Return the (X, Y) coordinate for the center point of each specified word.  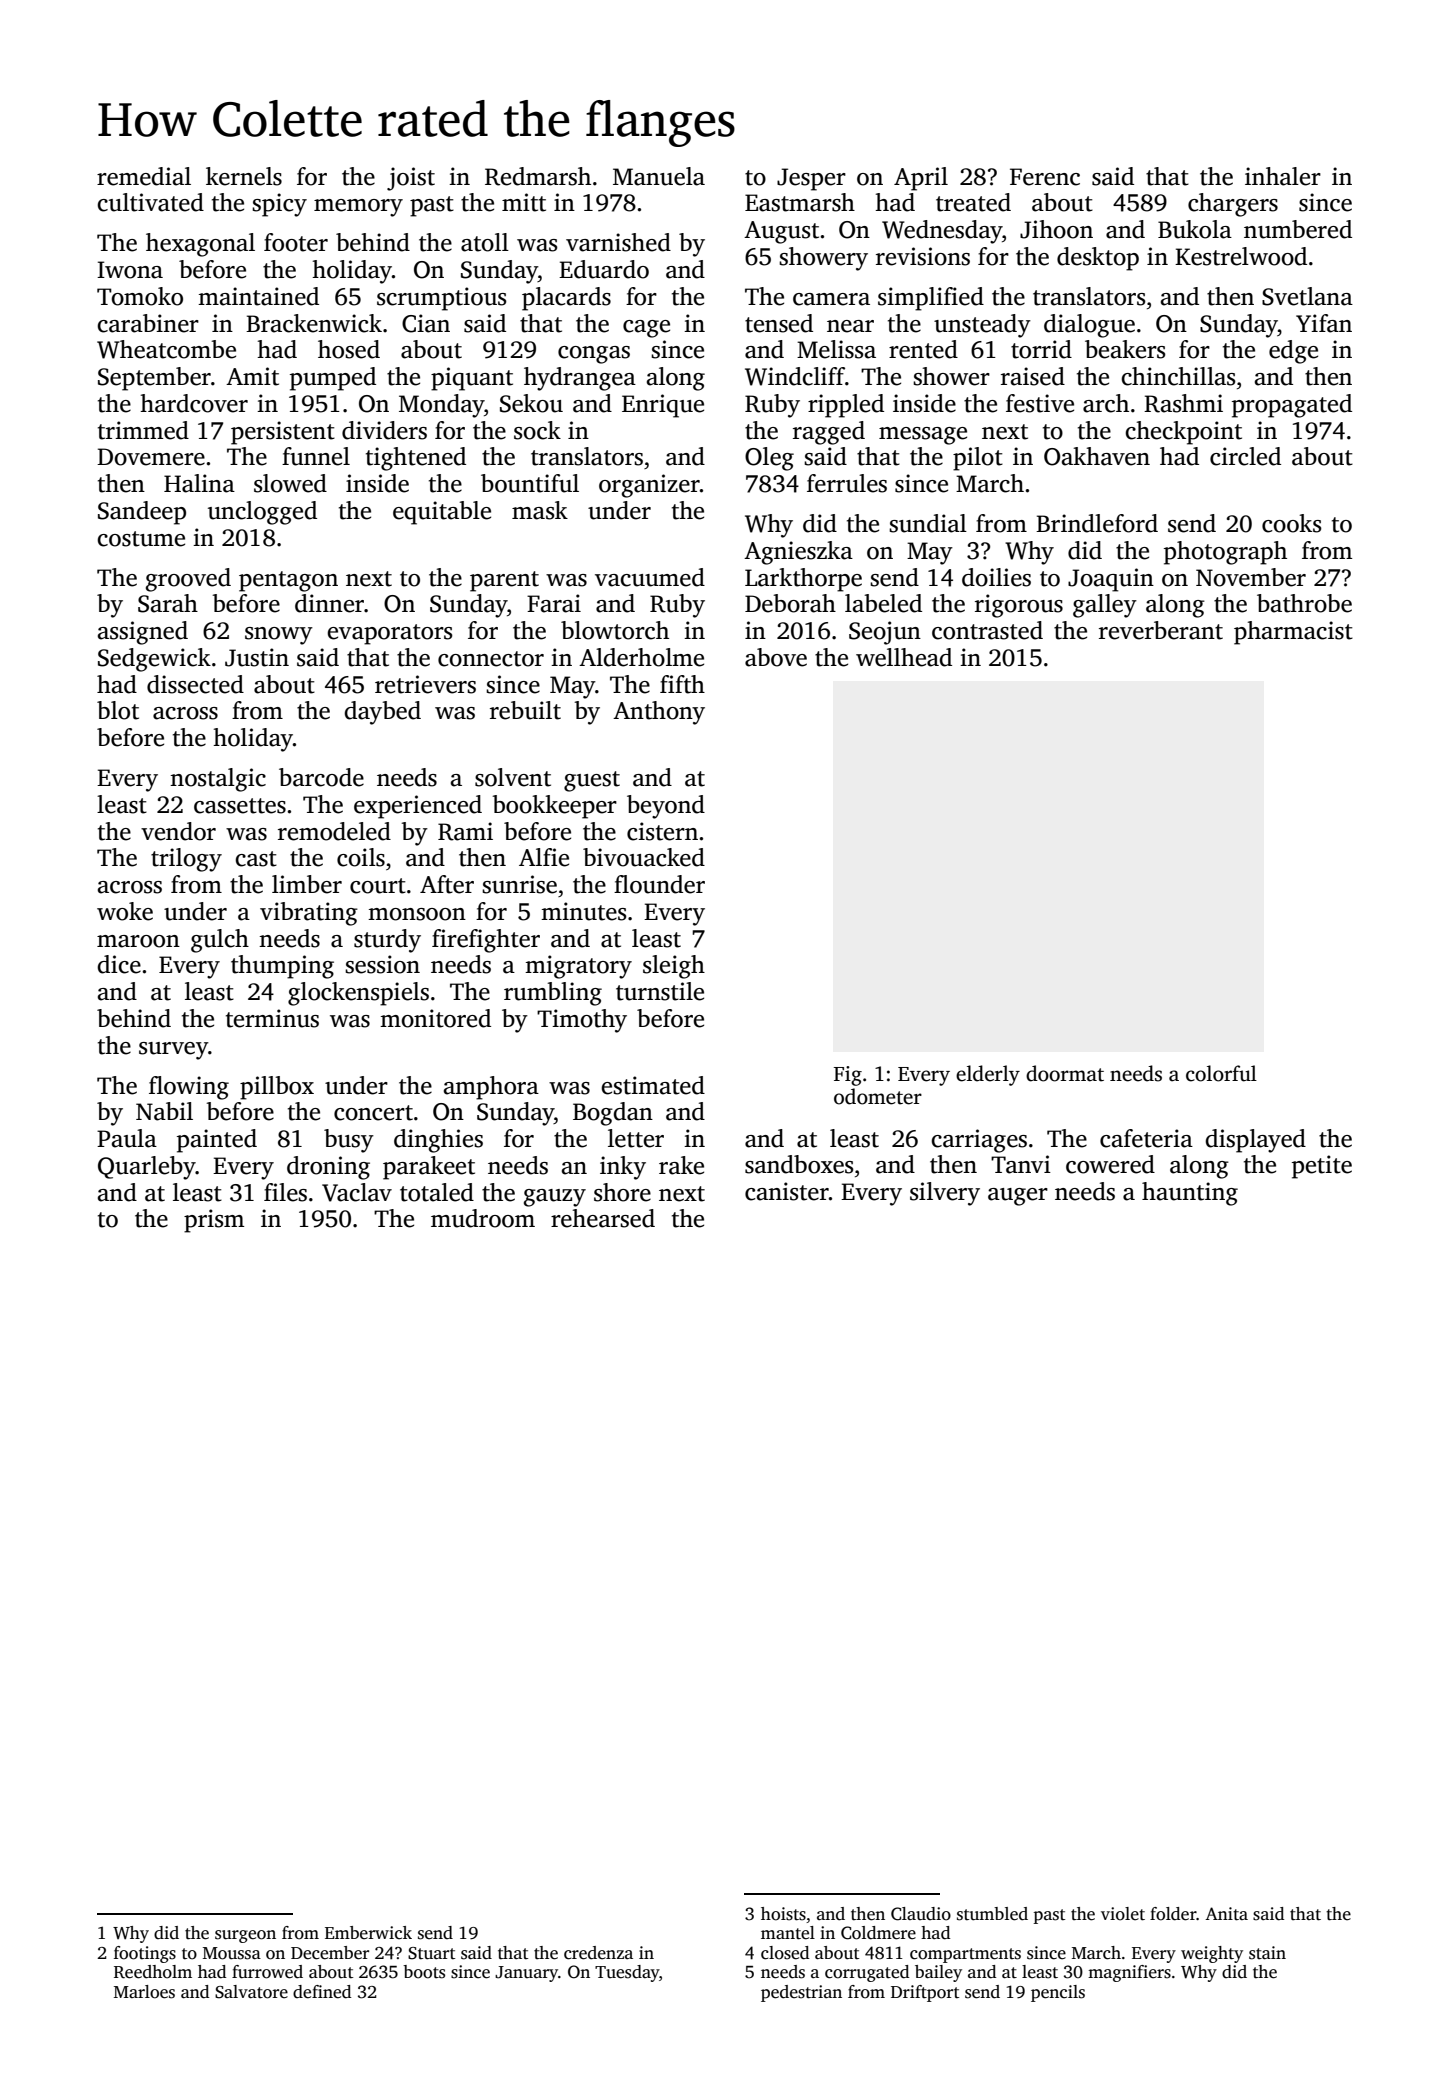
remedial (144, 176)
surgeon (245, 1936)
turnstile (660, 991)
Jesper (811, 179)
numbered (1298, 229)
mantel (788, 1933)
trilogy (186, 860)
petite (1322, 1167)
